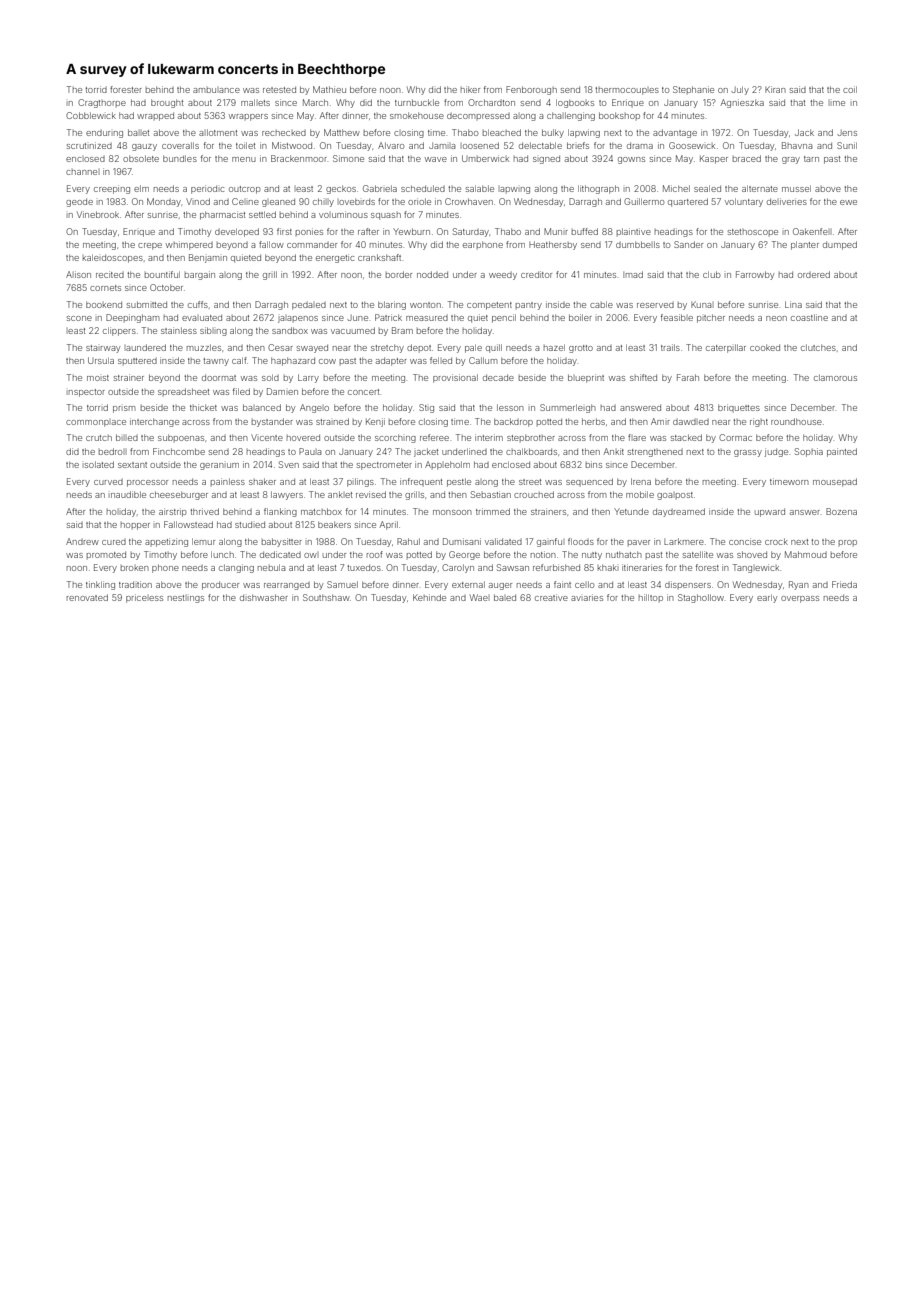 This page has width=924, height=1308. What do you see at coordinates (841, 511) in the page?
I see `Bozena` at bounding box center [841, 511].
